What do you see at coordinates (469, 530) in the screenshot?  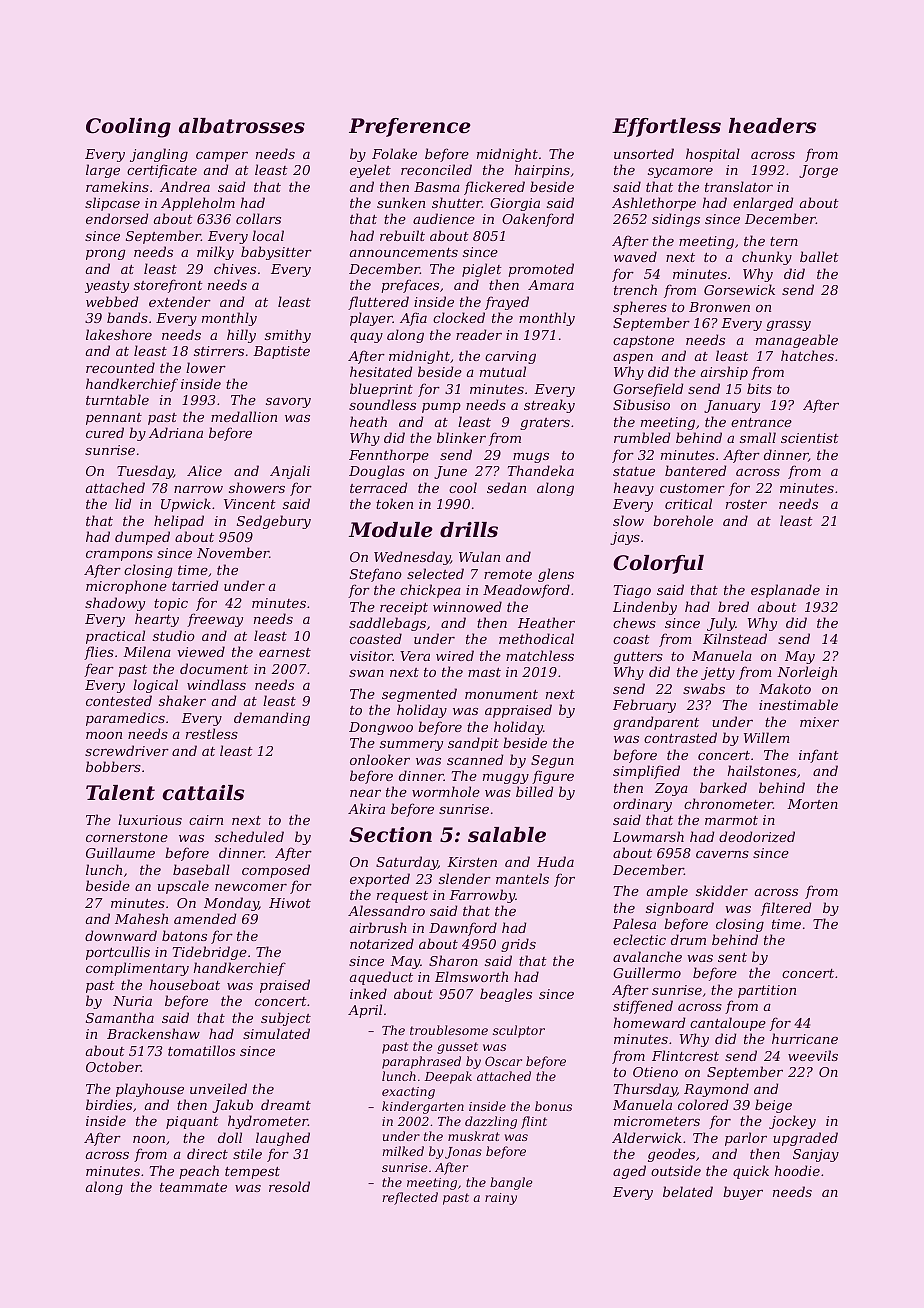 I see `drills` at bounding box center [469, 530].
